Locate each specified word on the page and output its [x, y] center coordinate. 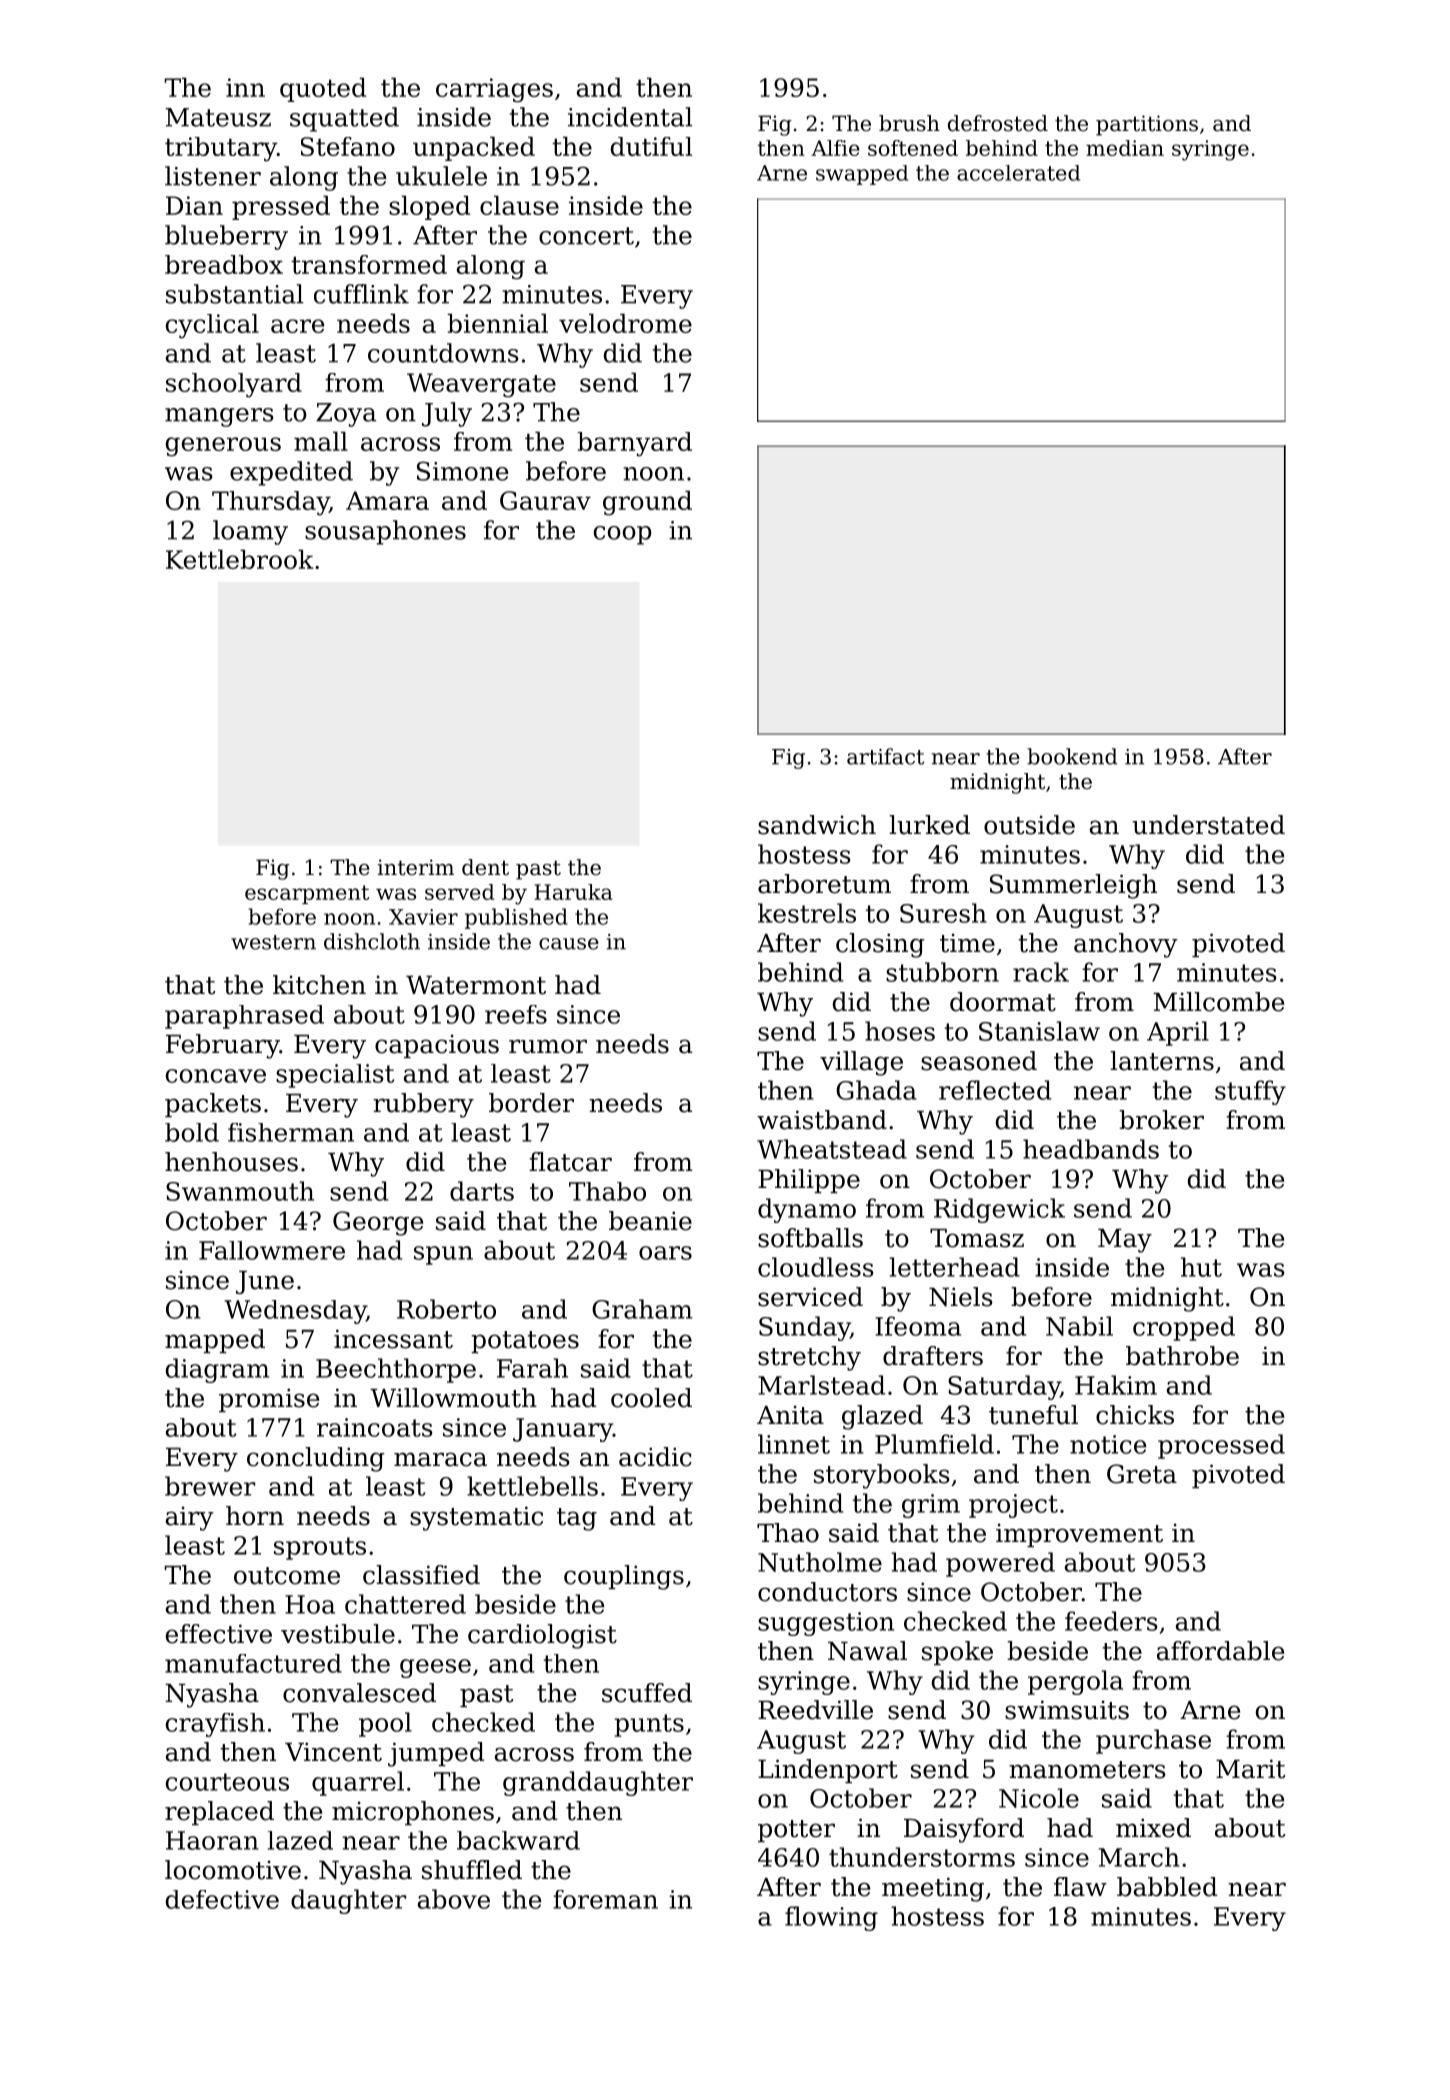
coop [622, 535]
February [223, 1046]
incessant [393, 1339]
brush [909, 123]
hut [1201, 1267]
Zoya [346, 415]
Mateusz [218, 117]
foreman [605, 1899]
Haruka [573, 892]
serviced [810, 1297]
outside [1029, 825]
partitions [1147, 125]
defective [222, 1899]
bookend [1072, 756]
